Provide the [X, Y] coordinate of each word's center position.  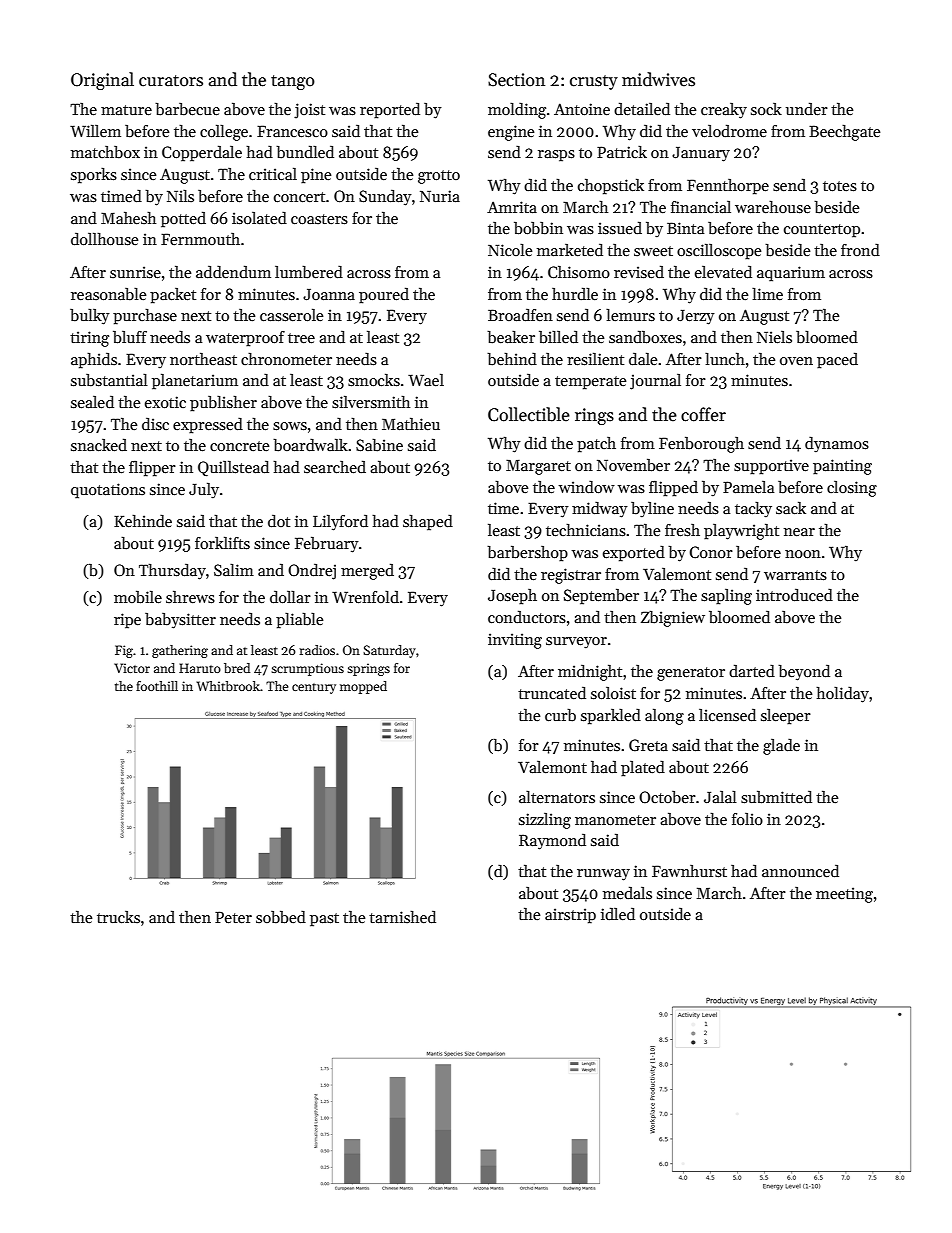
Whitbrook [228, 686]
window [587, 486]
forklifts [222, 542]
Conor [711, 552]
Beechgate [844, 133]
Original [102, 81]
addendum [233, 271]
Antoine [582, 109]
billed [558, 337]
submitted [776, 797]
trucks [118, 916]
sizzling [545, 820]
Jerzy [696, 317]
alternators [557, 796]
